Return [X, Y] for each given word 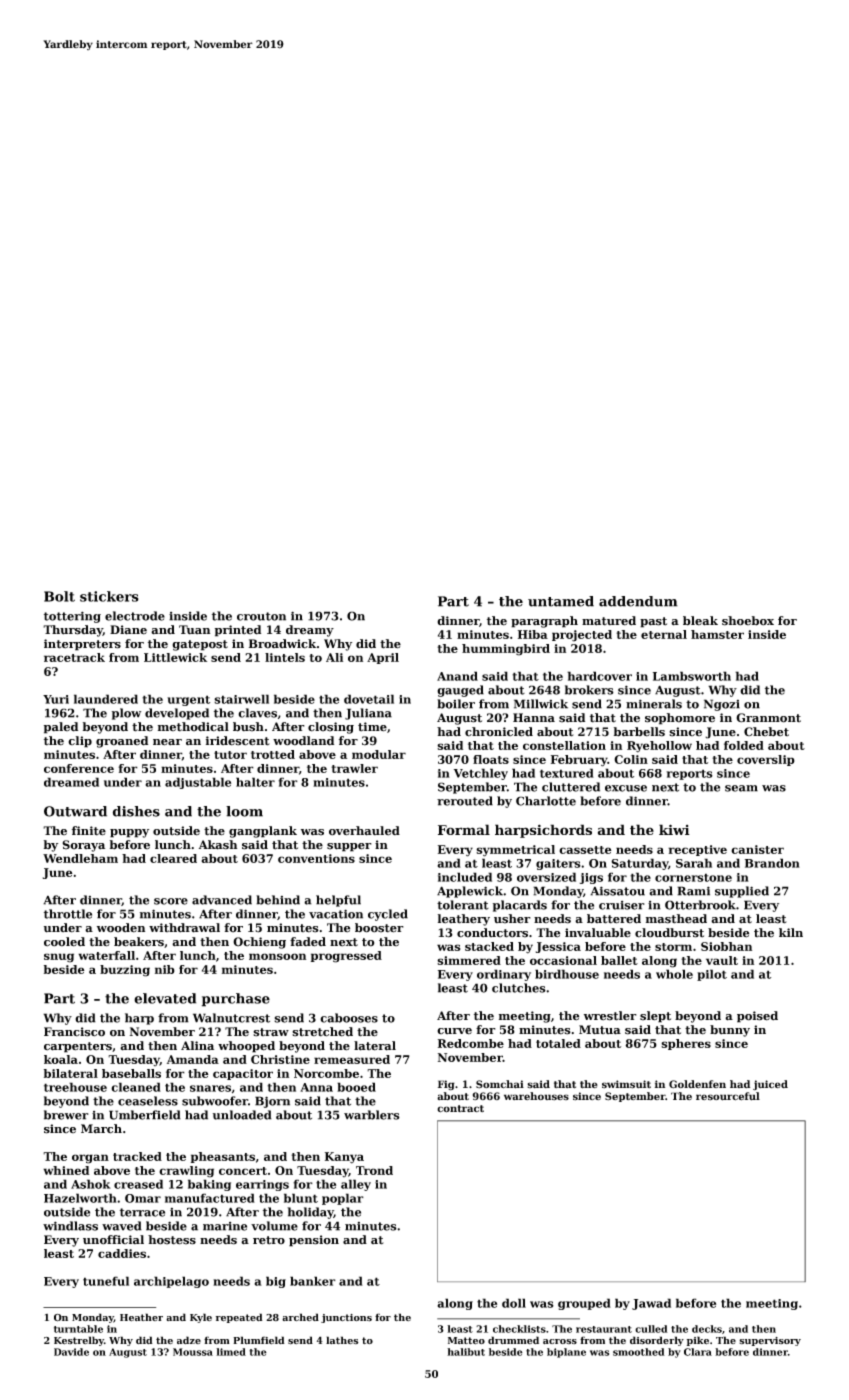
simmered [469, 960]
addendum [638, 601]
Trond [374, 1170]
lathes [342, 1340]
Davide [71, 1352]
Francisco [74, 1032]
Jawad [651, 1304]
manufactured [210, 1198]
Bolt [59, 596]
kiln [791, 932]
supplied [742, 892]
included [465, 877]
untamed [561, 601]
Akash [218, 845]
